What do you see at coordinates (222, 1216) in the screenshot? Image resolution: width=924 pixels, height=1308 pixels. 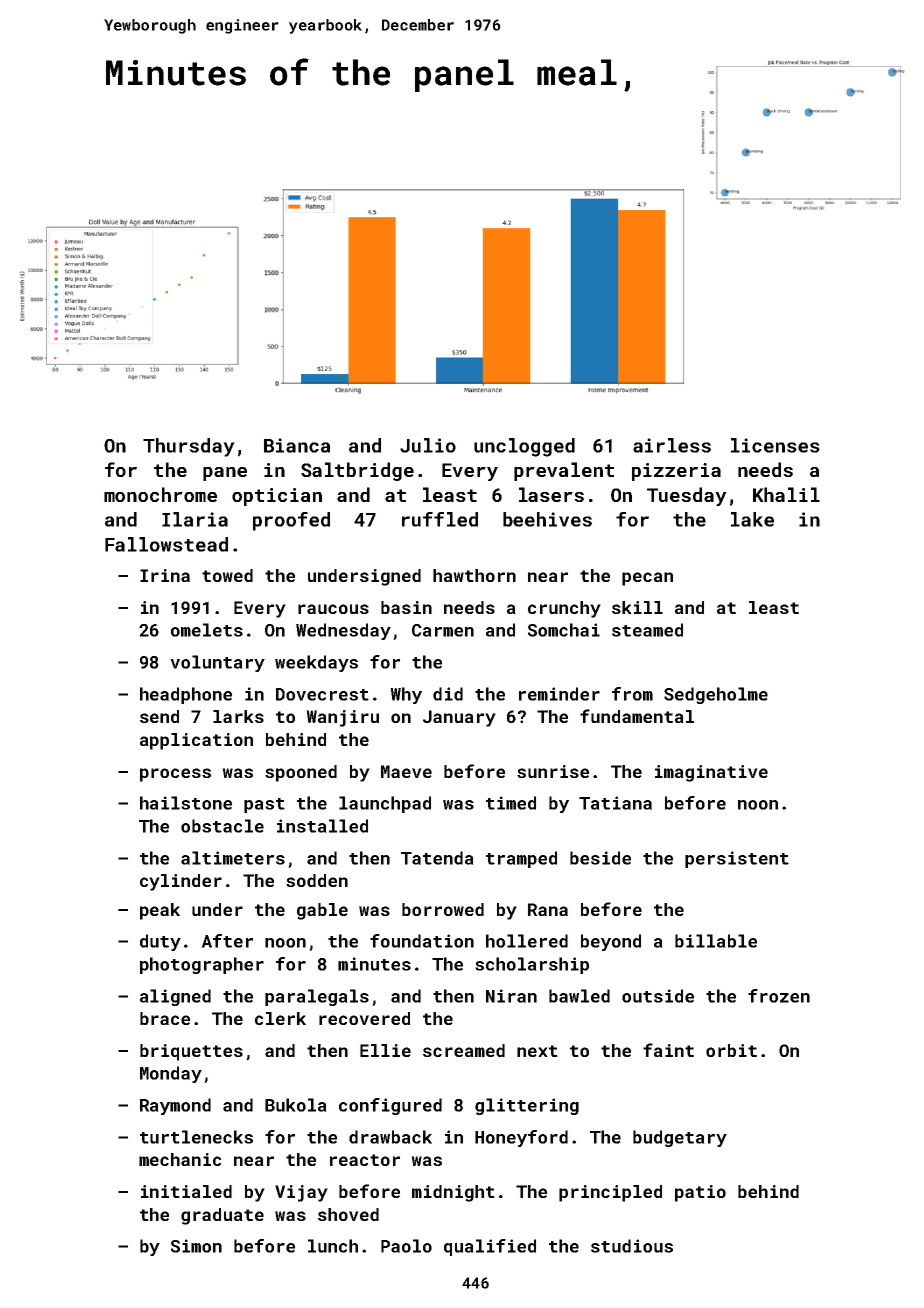 I see `graduate` at bounding box center [222, 1216].
